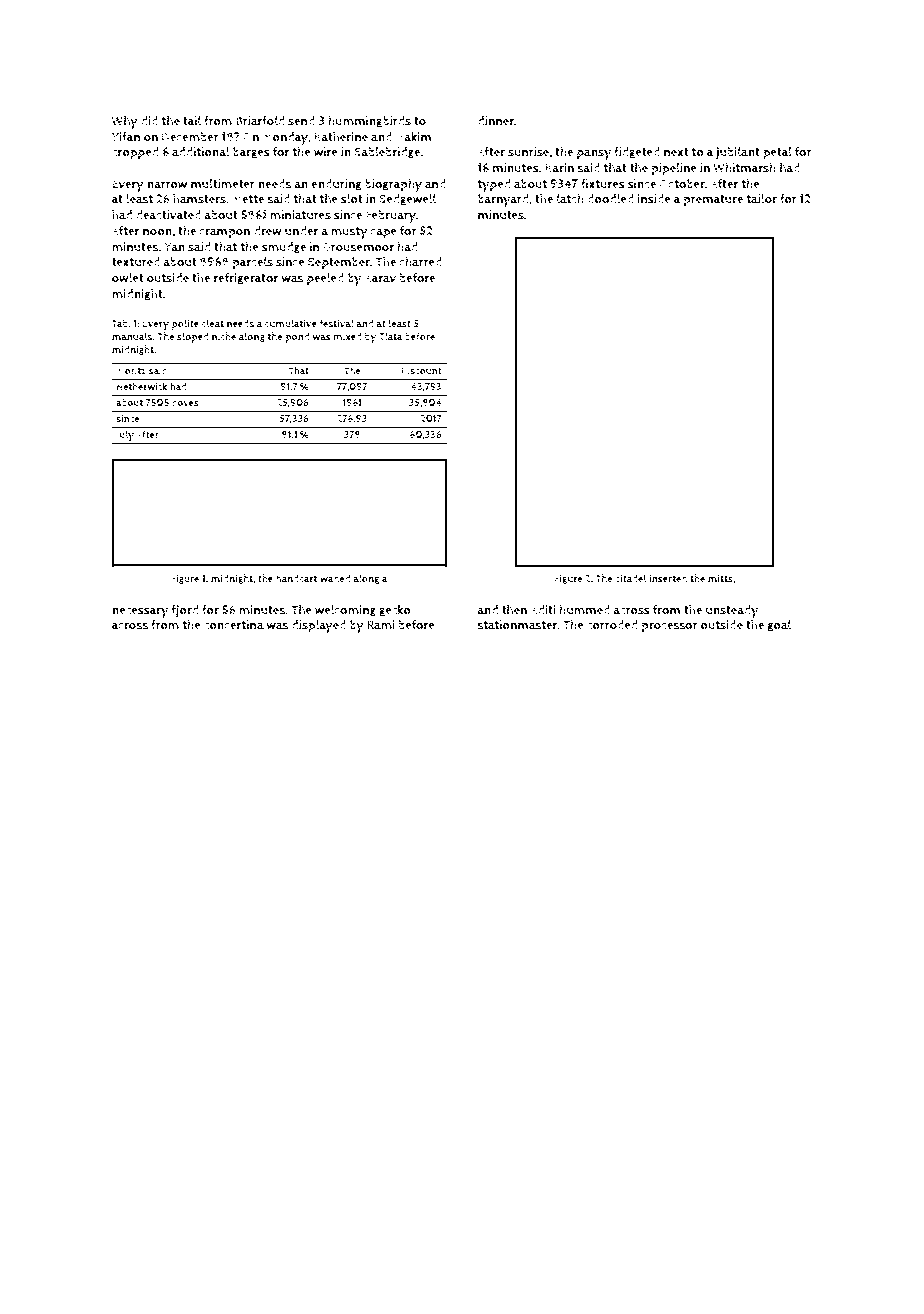  What do you see at coordinates (713, 201) in the screenshot?
I see `premature` at bounding box center [713, 201].
